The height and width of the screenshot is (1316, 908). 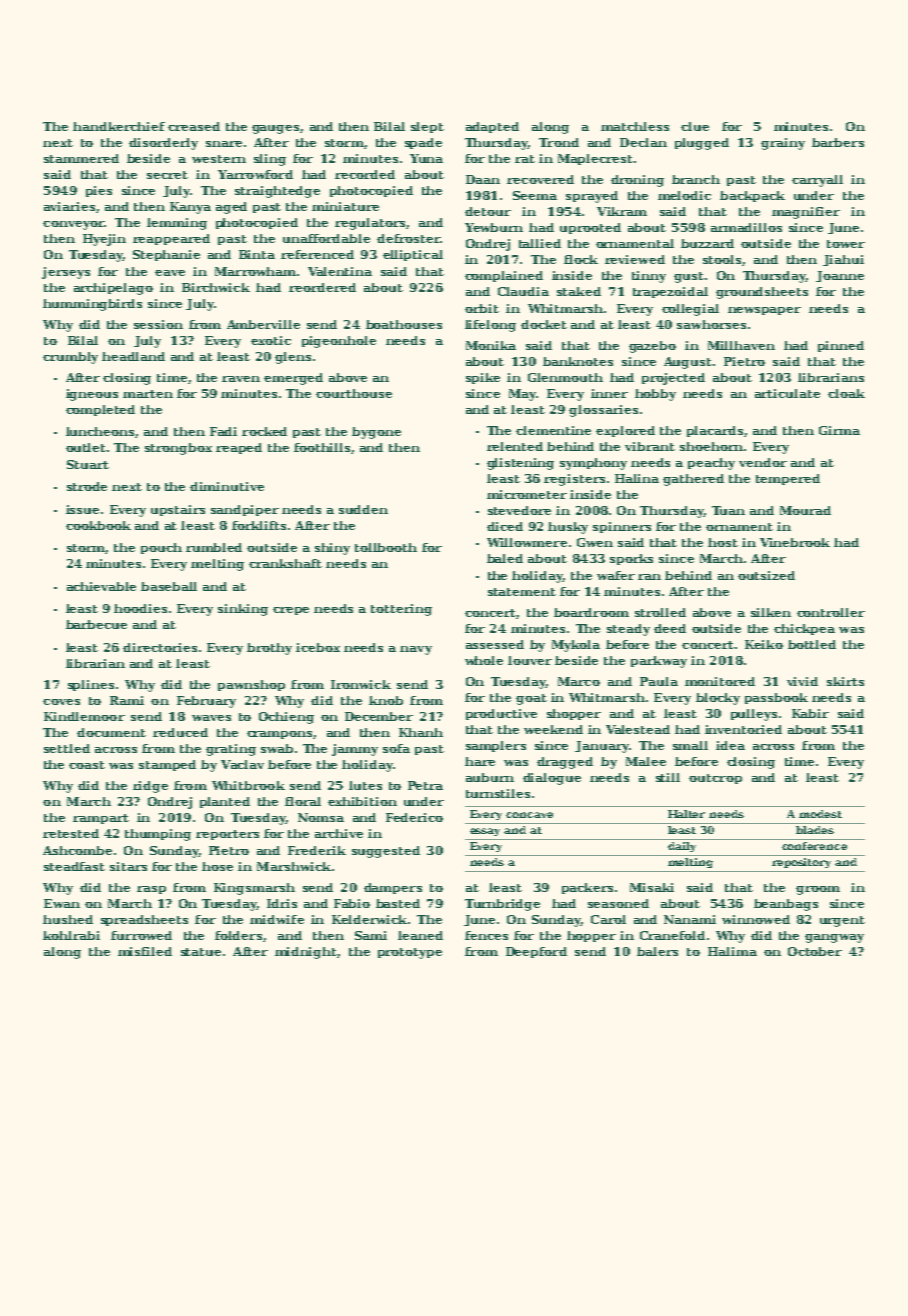 What do you see at coordinates (68, 919) in the screenshot?
I see `hushed` at bounding box center [68, 919].
